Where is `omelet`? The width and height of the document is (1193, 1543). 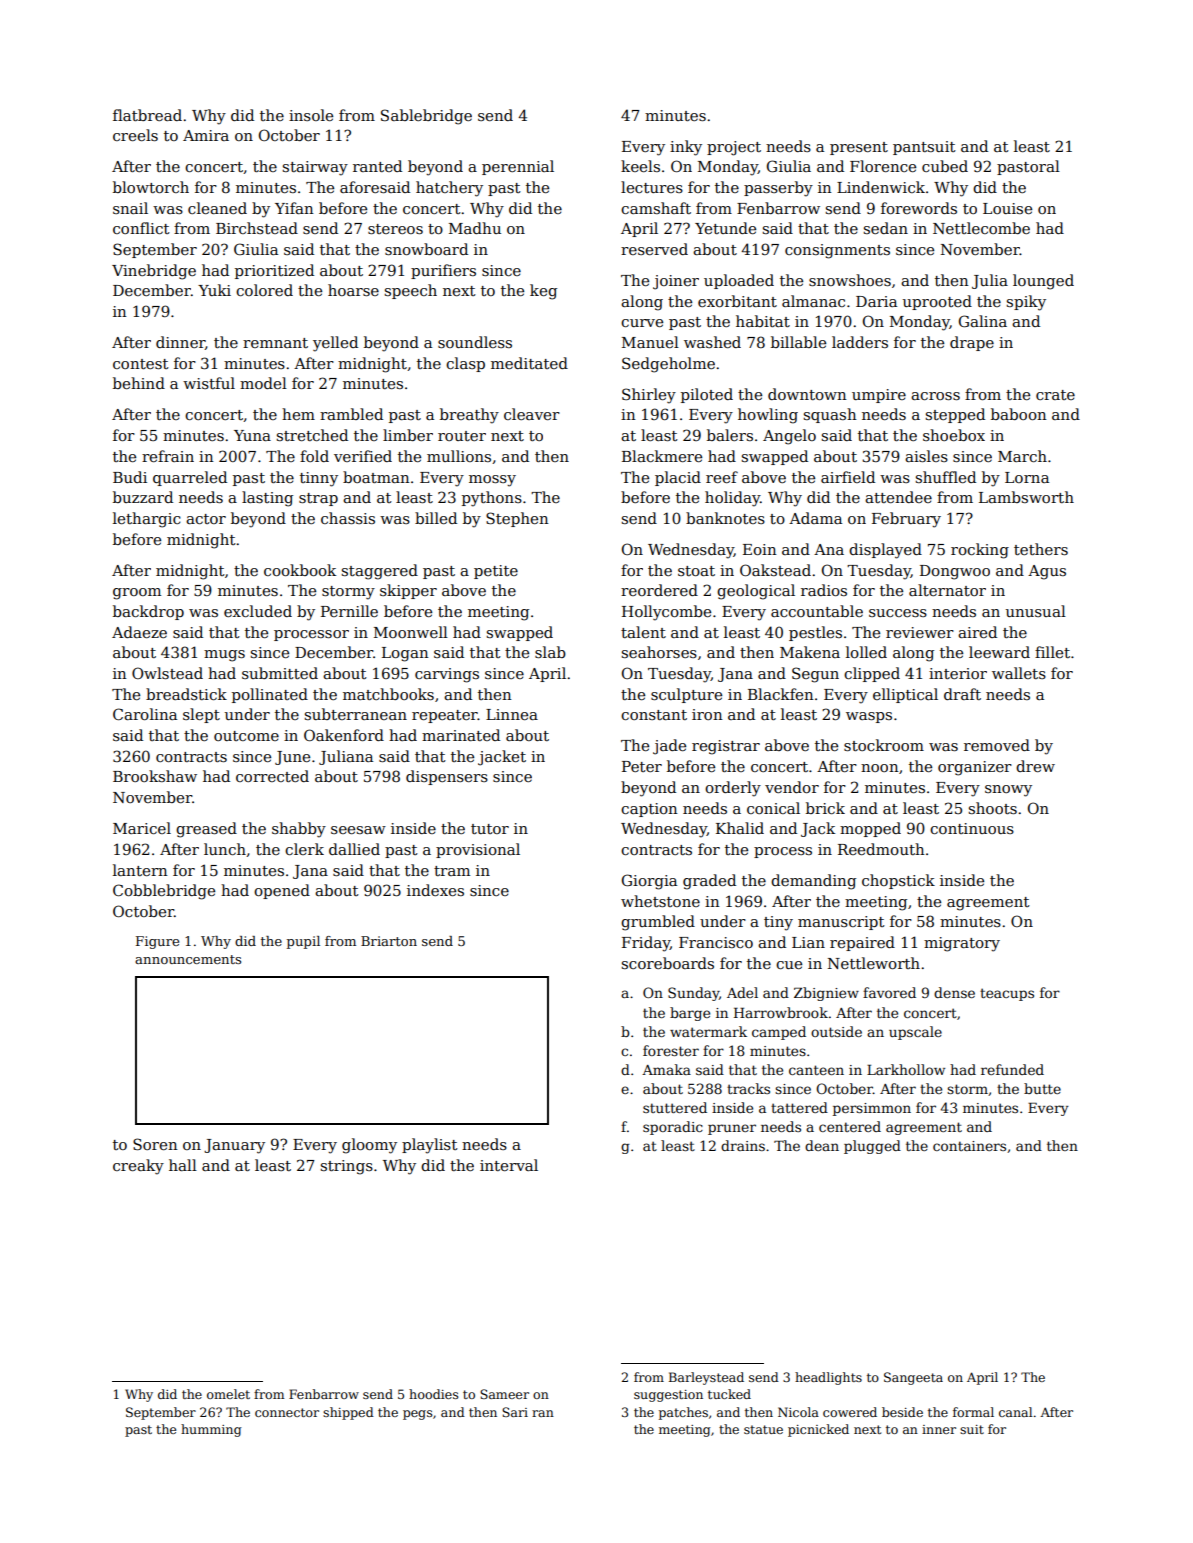 omelet is located at coordinates (228, 1394).
